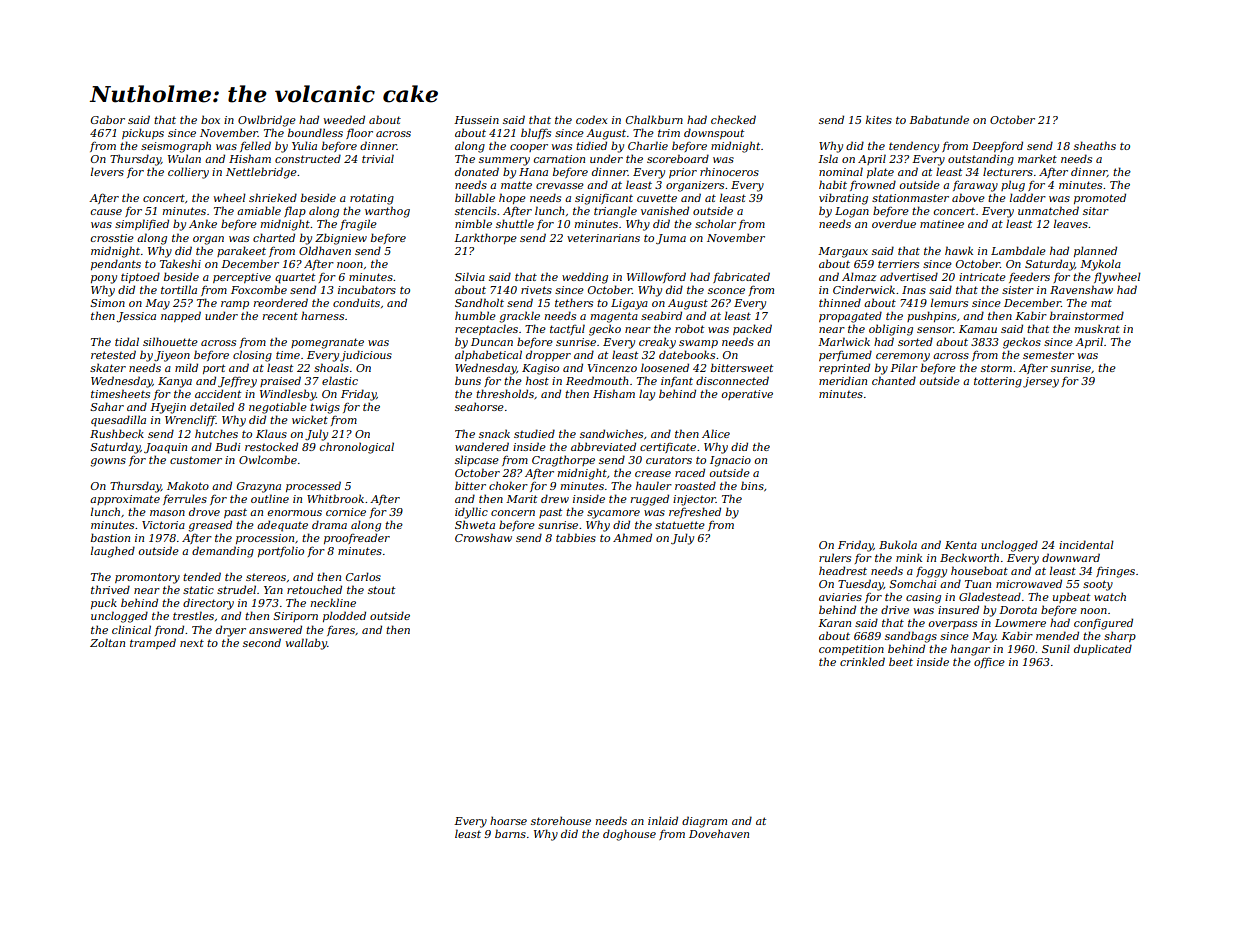 Image resolution: width=1233 pixels, height=952 pixels. What do you see at coordinates (668, 448) in the screenshot?
I see `certificate` at bounding box center [668, 448].
